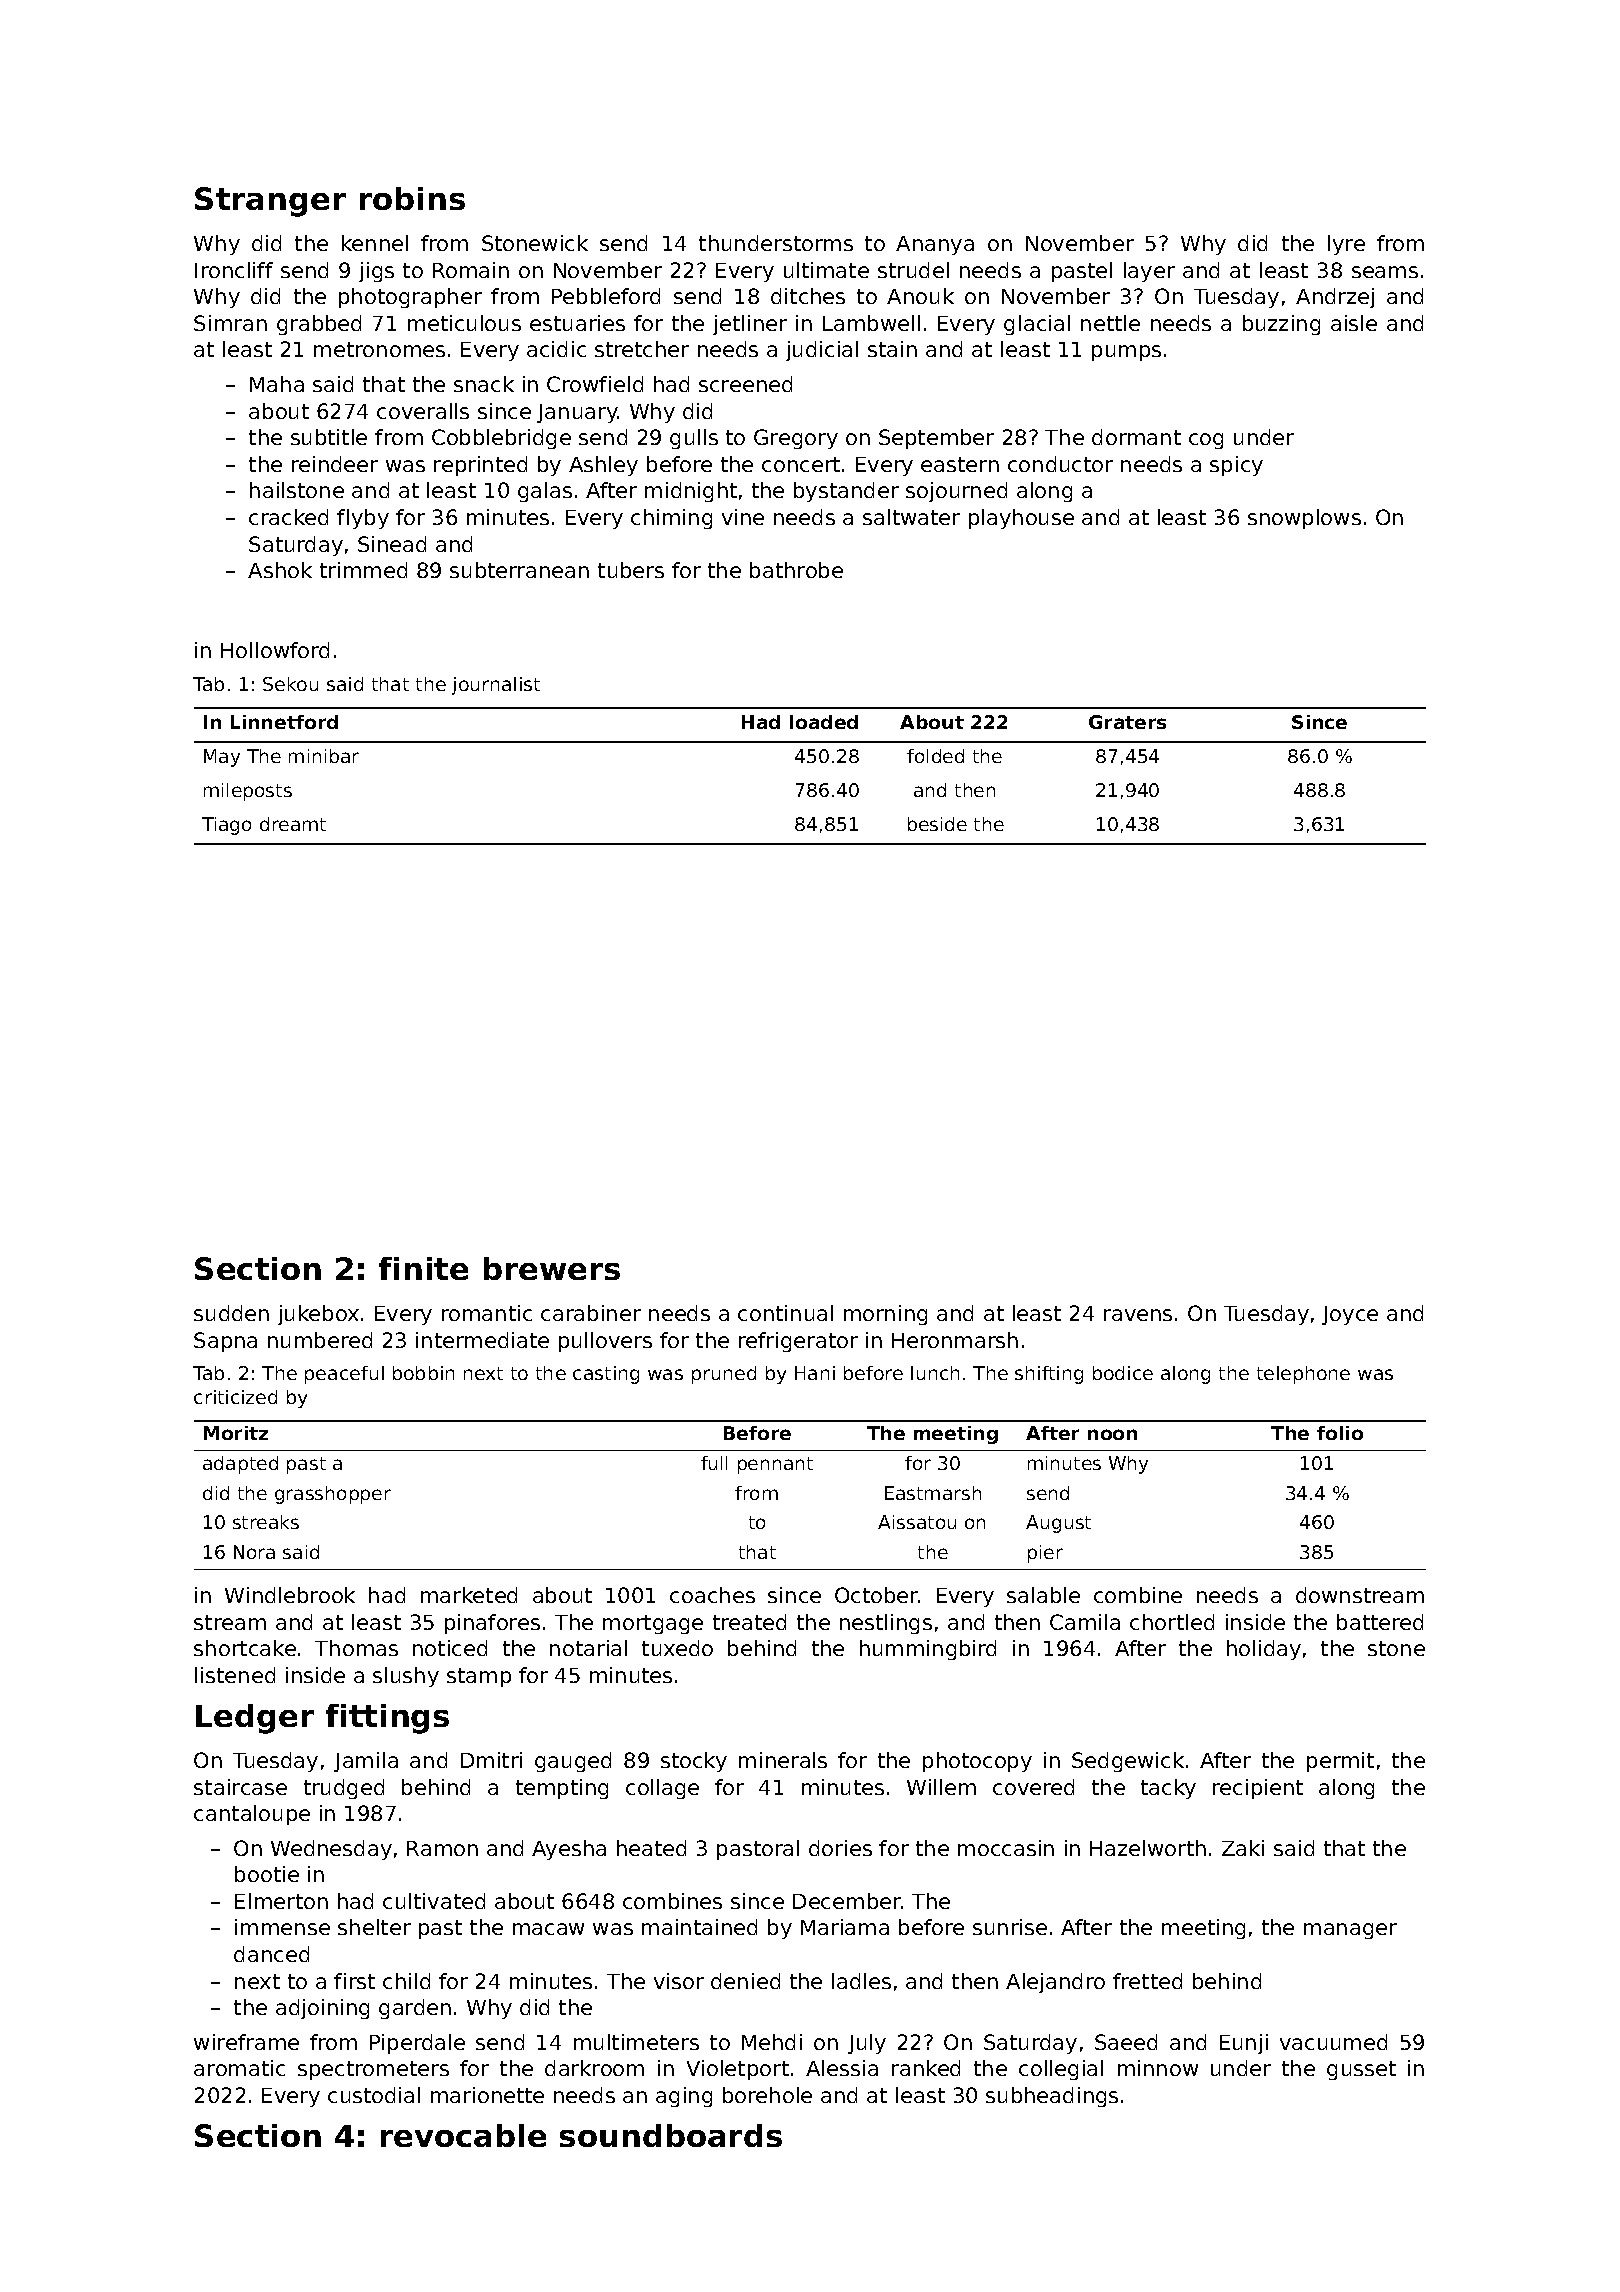 This screenshot has height=2292, width=1620. What do you see at coordinates (1149, 272) in the screenshot?
I see `layer` at bounding box center [1149, 272].
